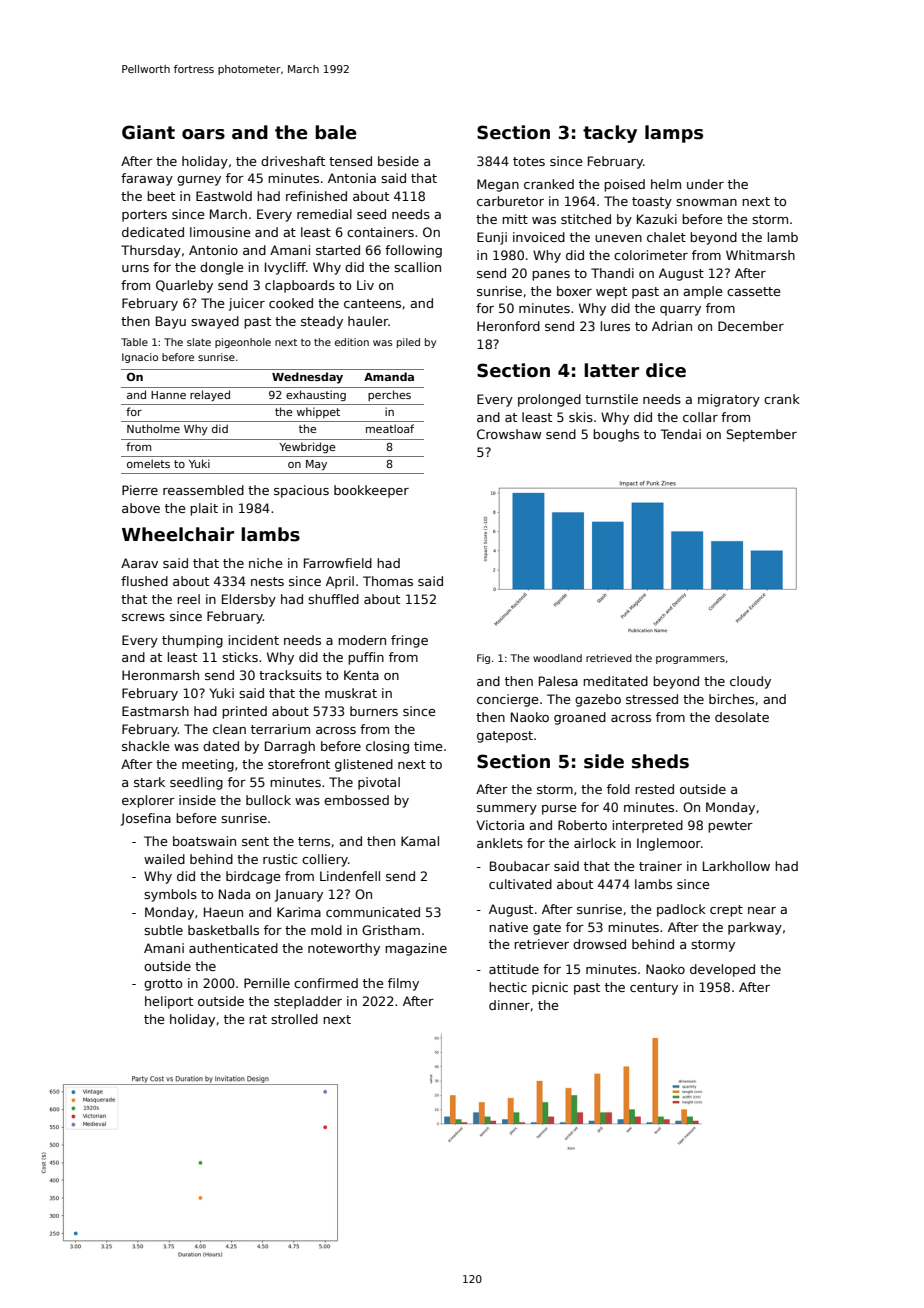 This page has width=924, height=1308. Describe the element at coordinates (674, 134) in the page. I see `lamps` at that location.
